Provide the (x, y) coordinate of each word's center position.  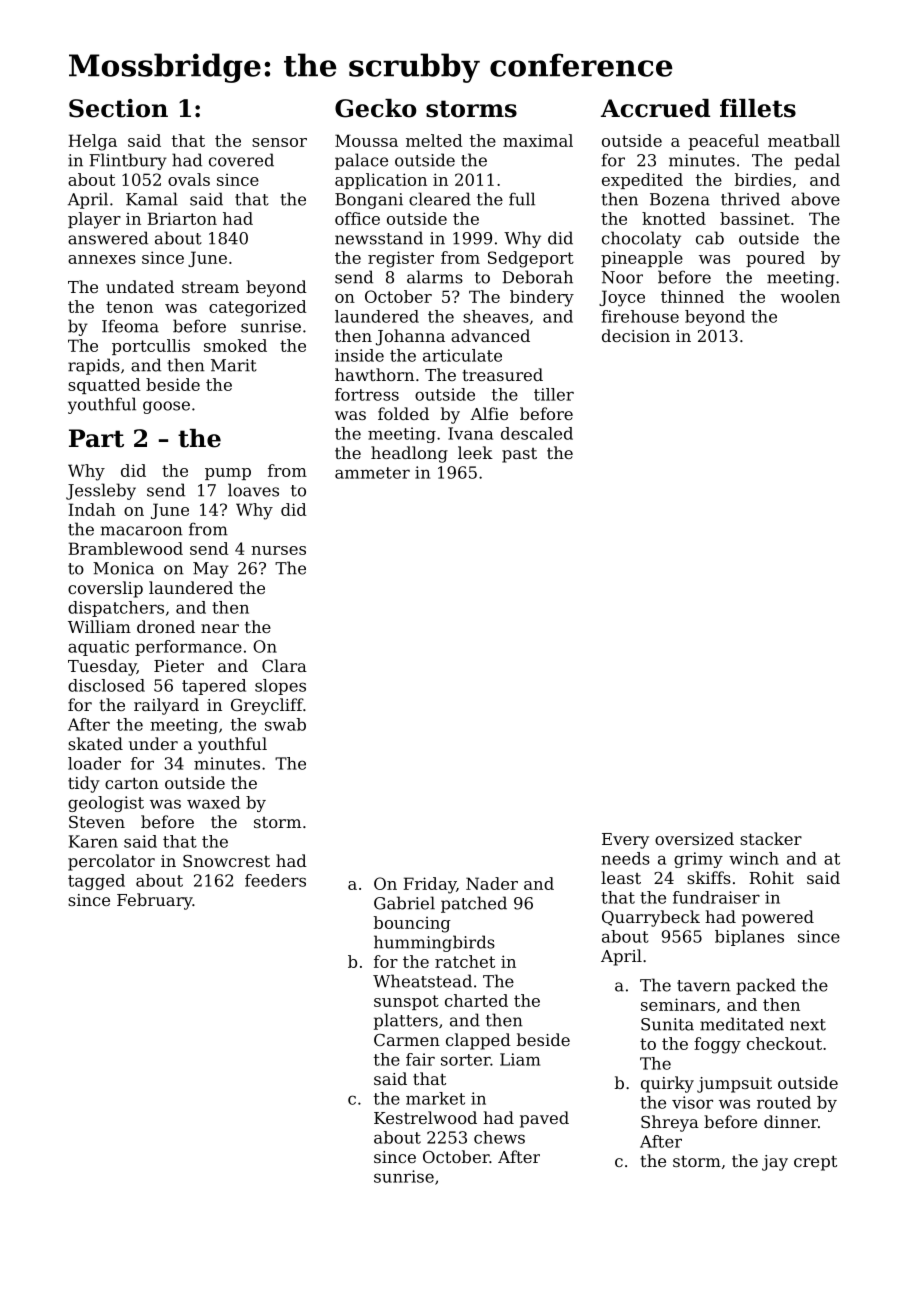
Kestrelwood (425, 1117)
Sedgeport (531, 259)
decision (636, 335)
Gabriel (404, 903)
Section (118, 108)
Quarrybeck (651, 918)
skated (95, 743)
